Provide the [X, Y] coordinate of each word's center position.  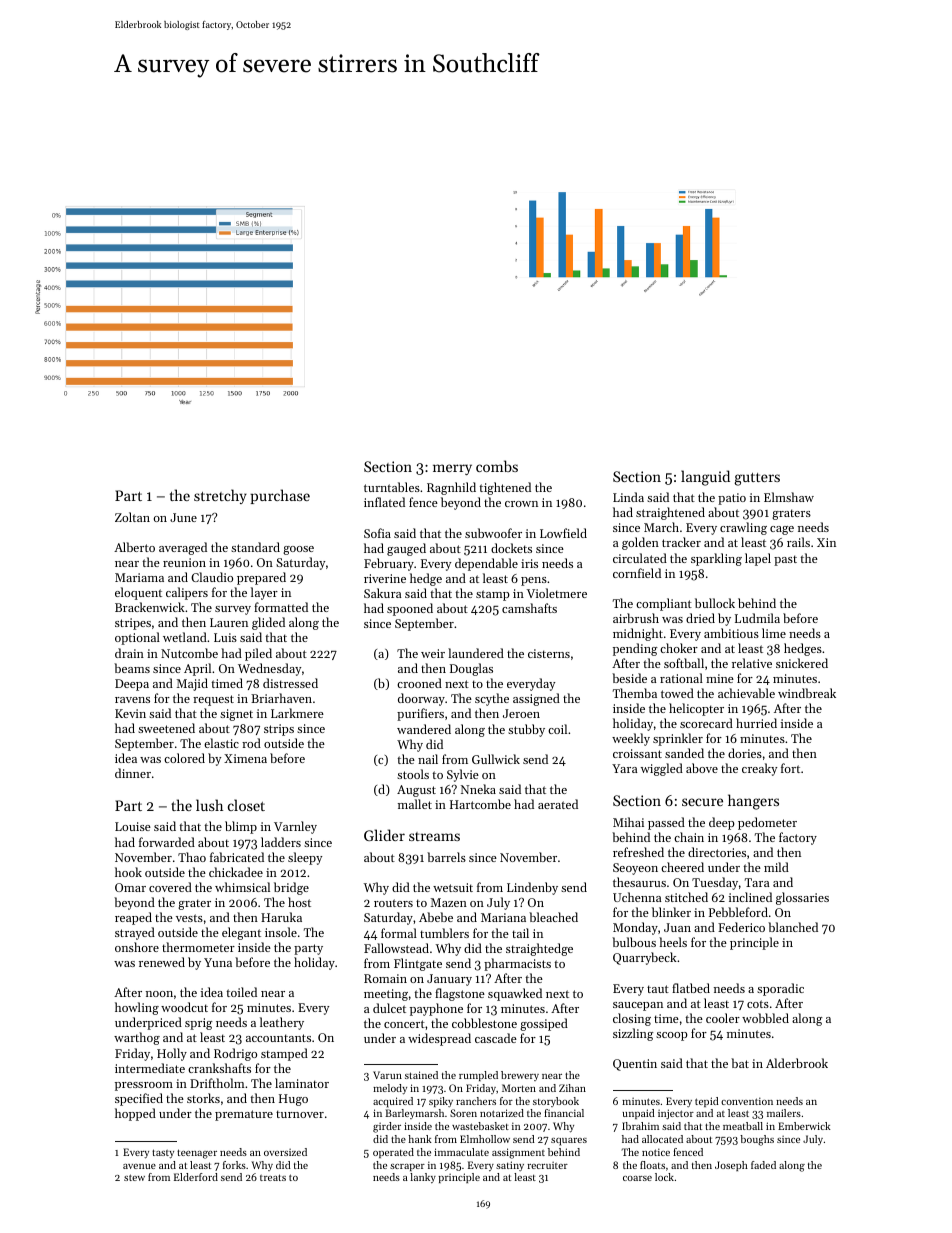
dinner [133, 773]
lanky [423, 1178]
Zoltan [132, 517]
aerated [558, 804]
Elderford [196, 1177]
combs [497, 466]
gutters [757, 479]
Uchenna [637, 897]
